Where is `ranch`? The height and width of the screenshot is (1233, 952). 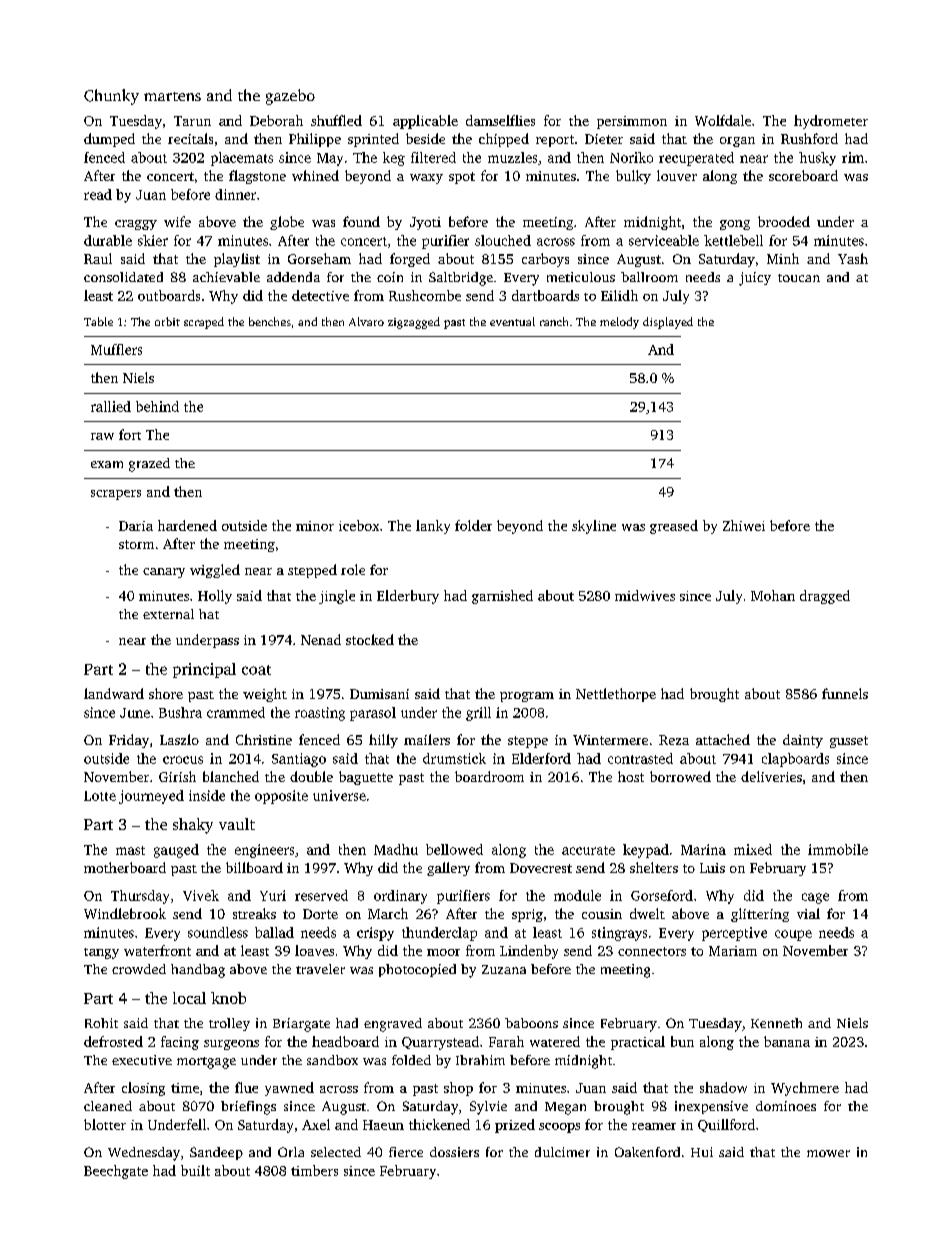 ranch is located at coordinates (554, 321).
